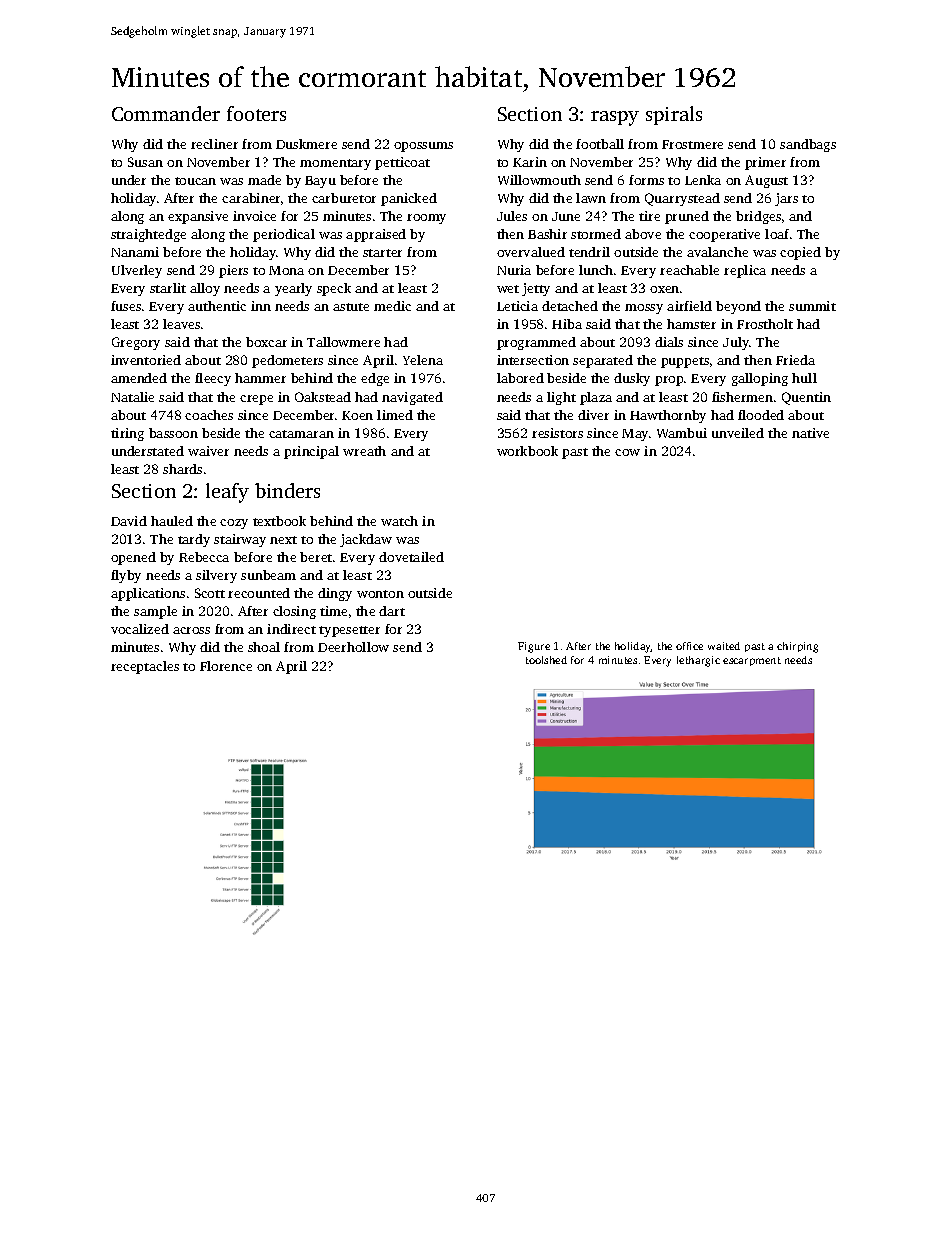  What do you see at coordinates (423, 360) in the screenshot?
I see `Yelena` at bounding box center [423, 360].
